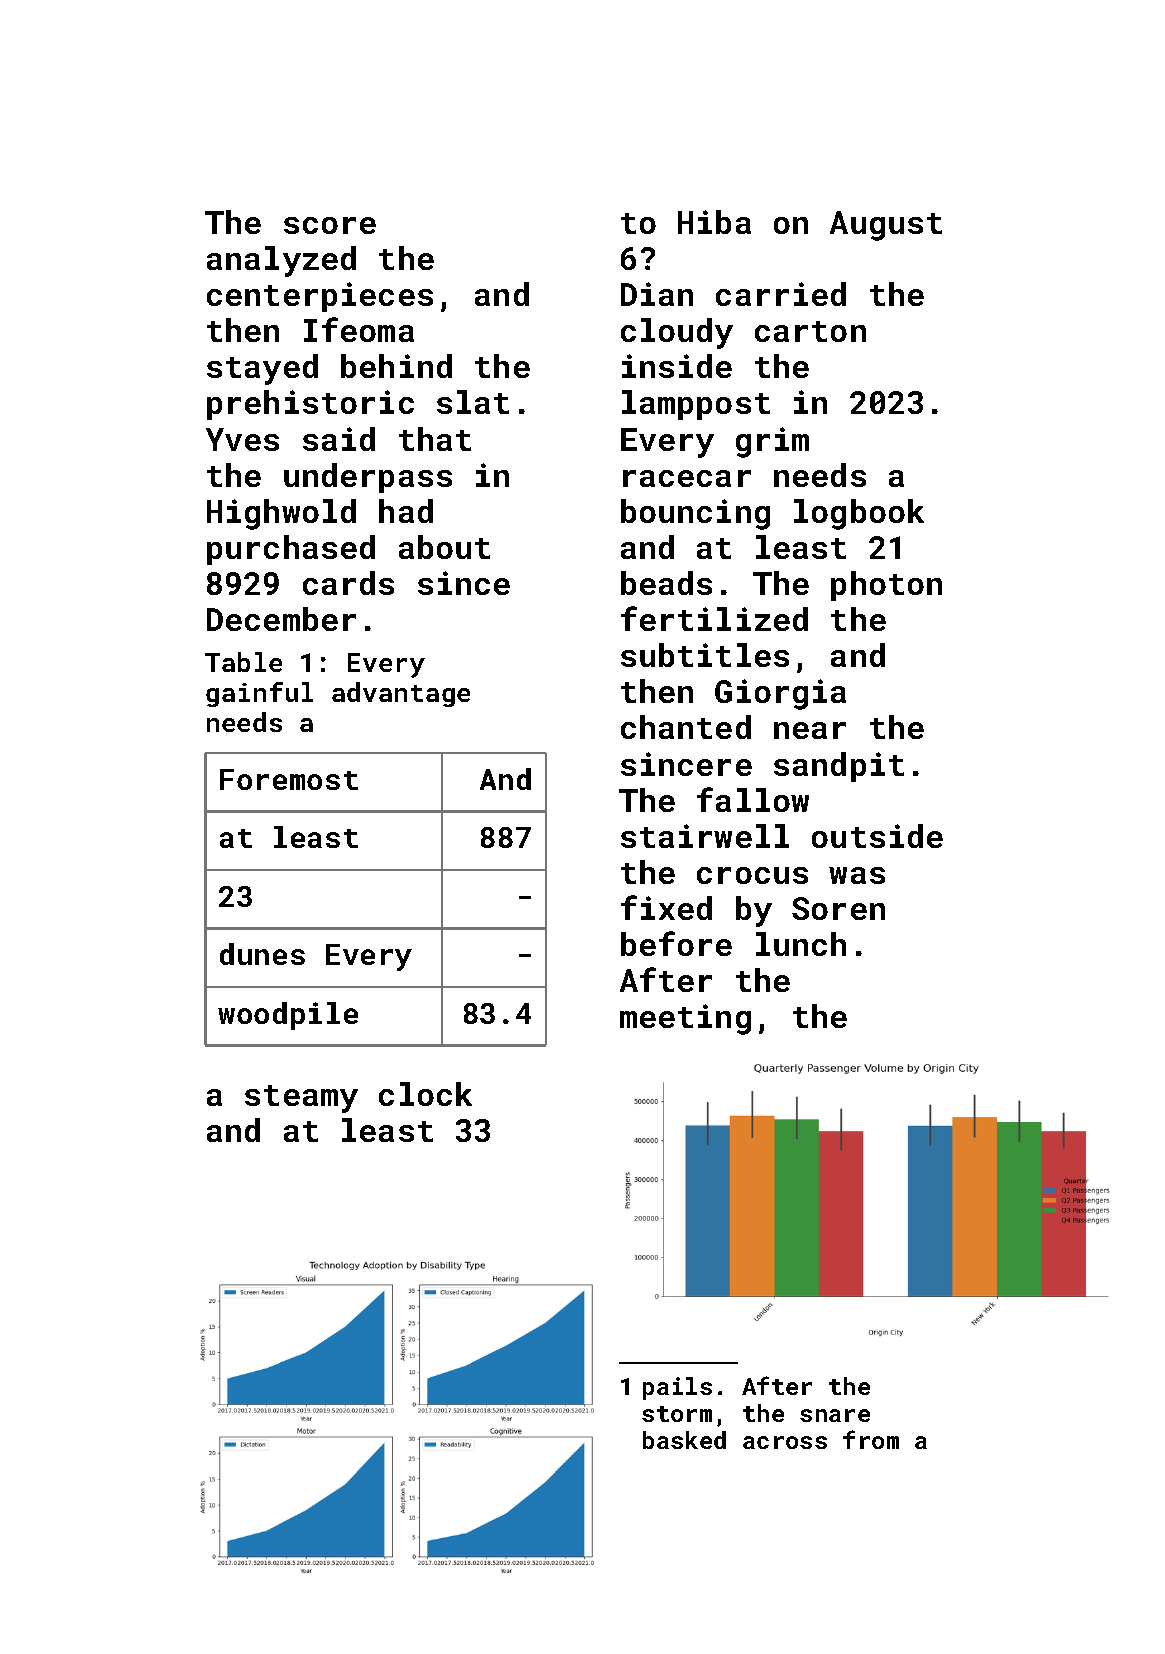  What do you see at coordinates (401, 694) in the image?
I see `advantage` at bounding box center [401, 694].
